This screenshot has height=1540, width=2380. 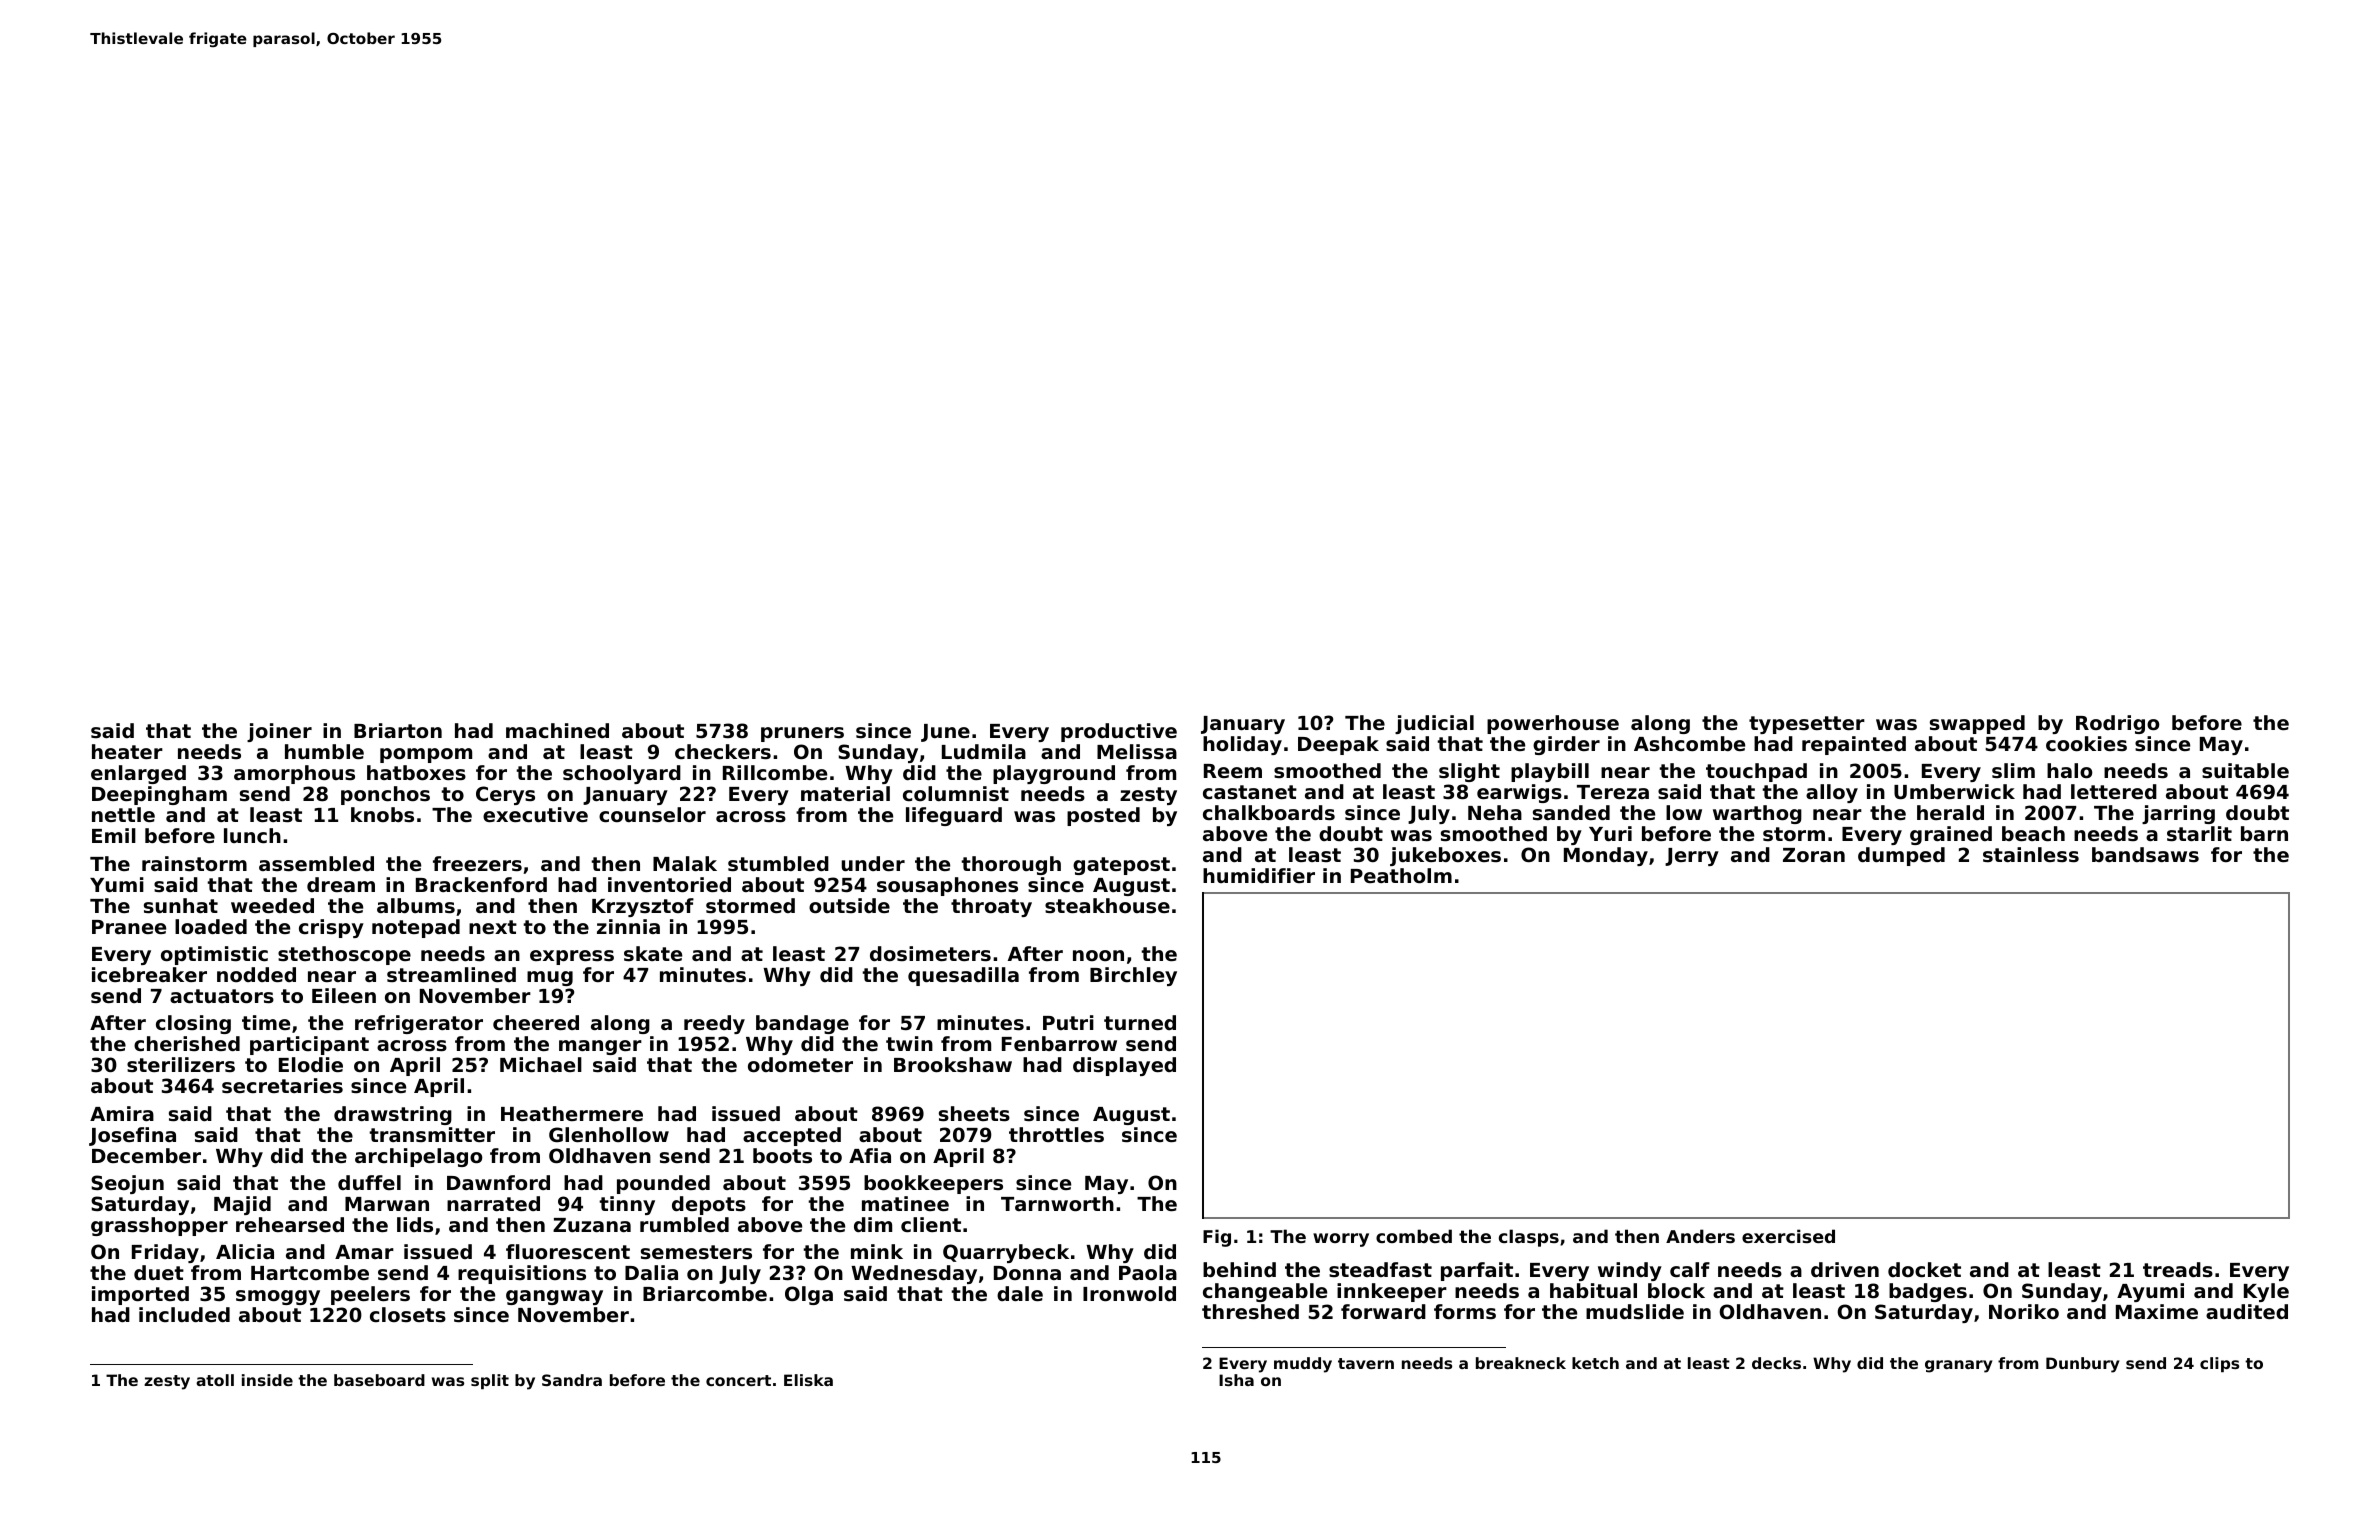 I want to click on closets, so click(x=408, y=1315).
